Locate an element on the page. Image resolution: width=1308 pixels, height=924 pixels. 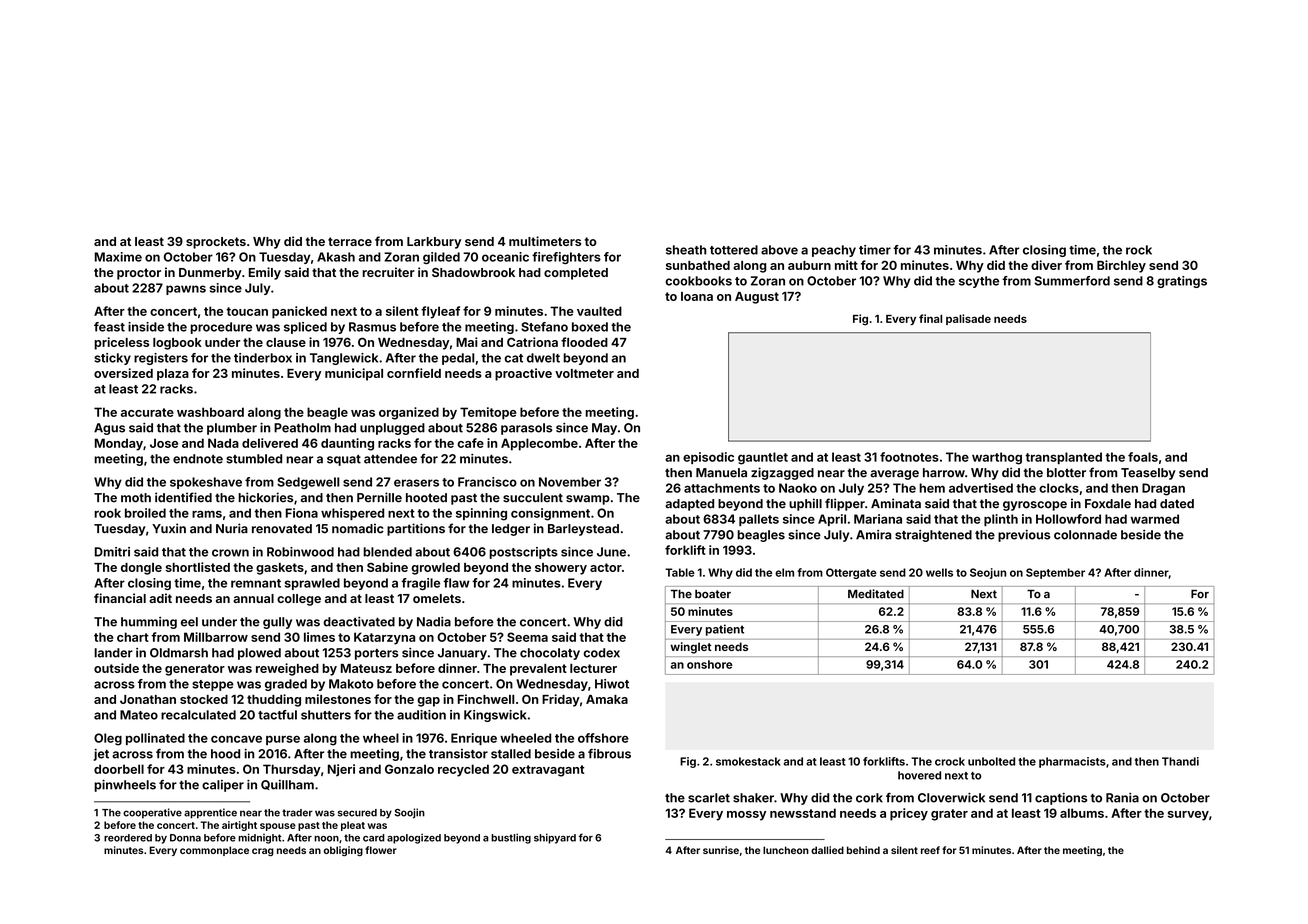
smokestack is located at coordinates (748, 761).
